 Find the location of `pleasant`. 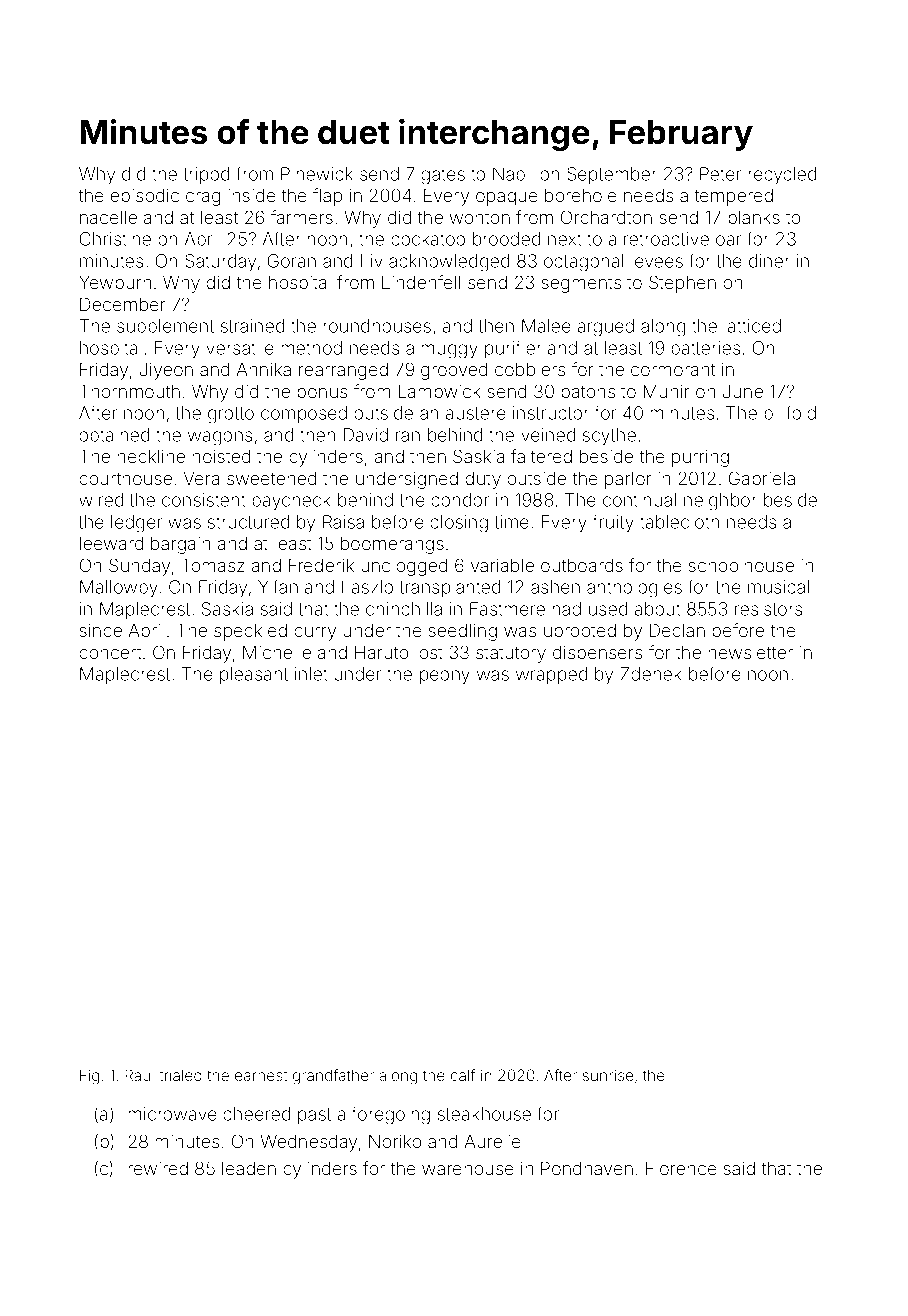

pleasant is located at coordinates (254, 675).
